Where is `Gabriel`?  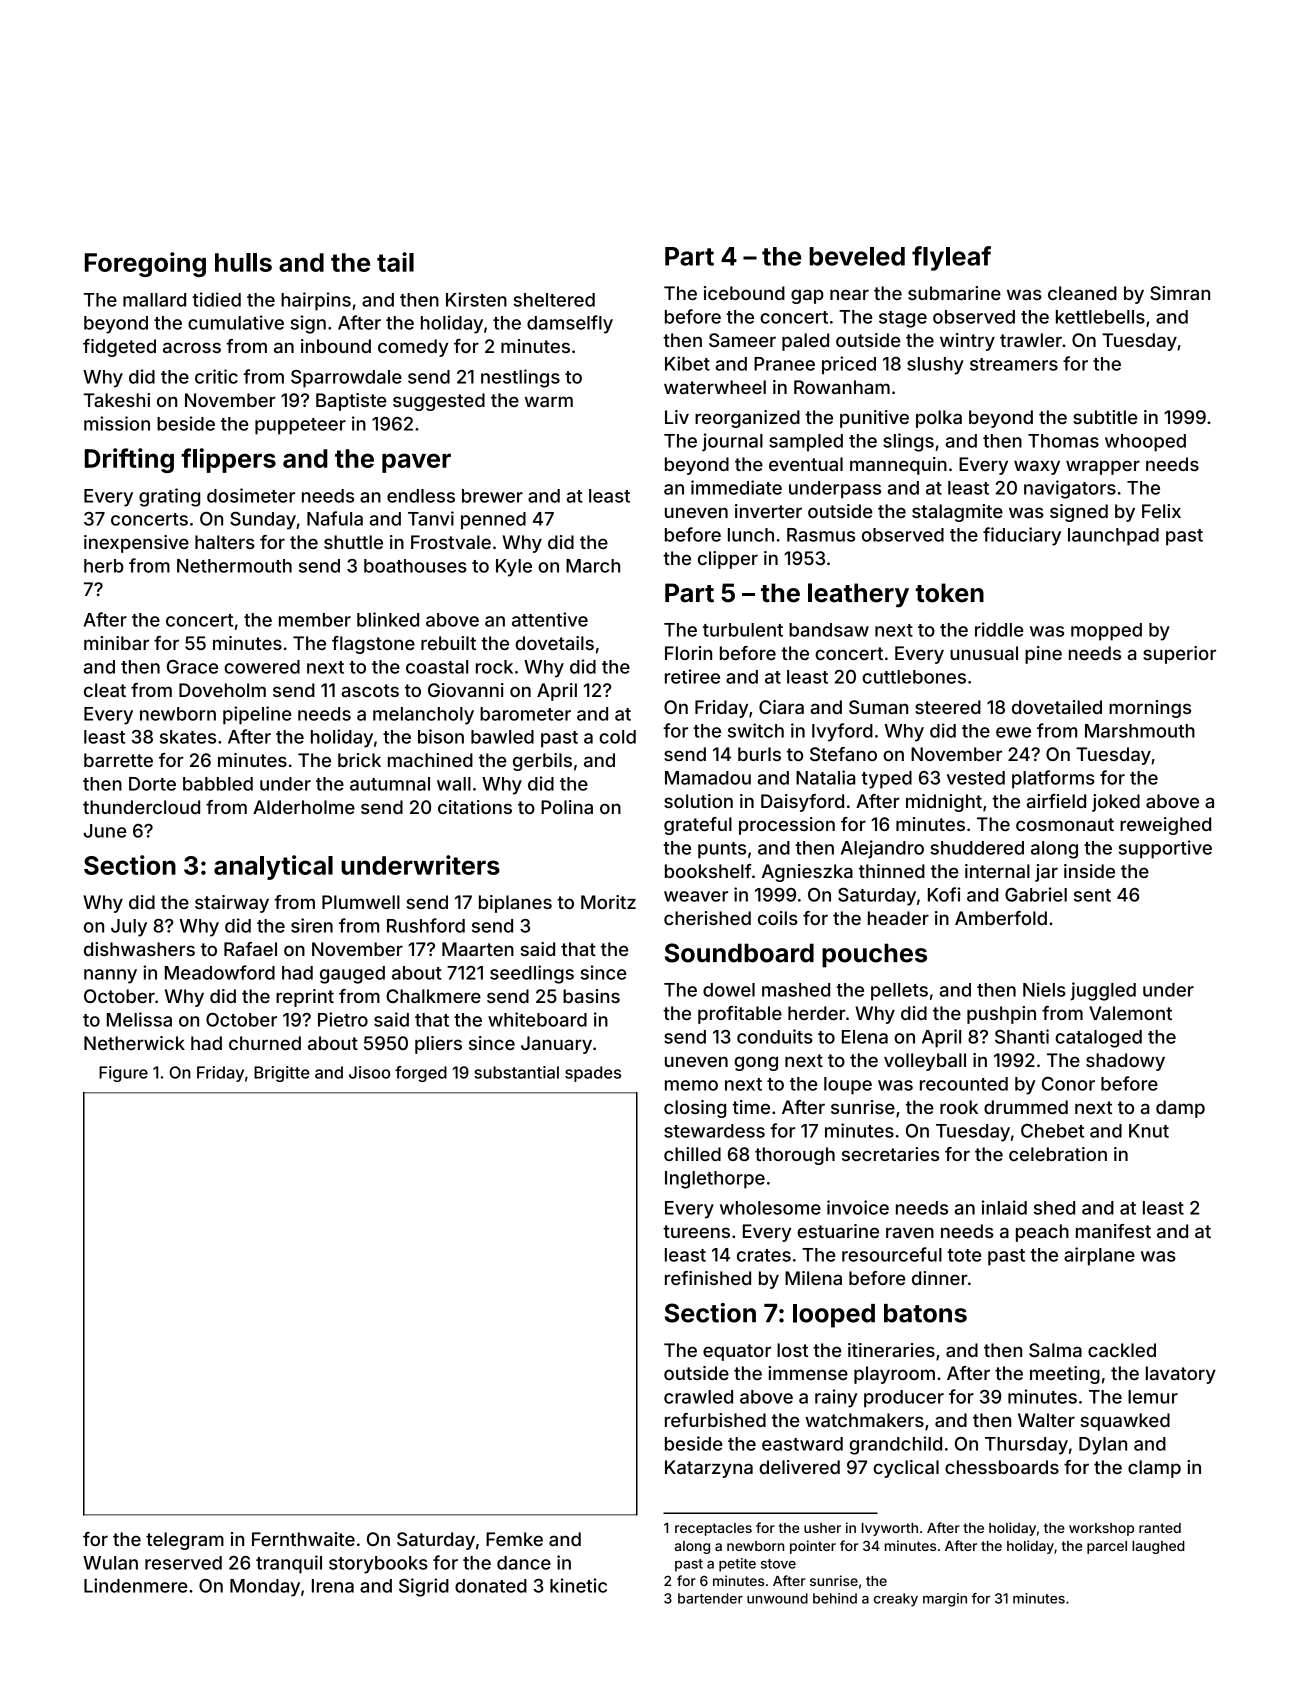
Gabriel is located at coordinates (1036, 894).
